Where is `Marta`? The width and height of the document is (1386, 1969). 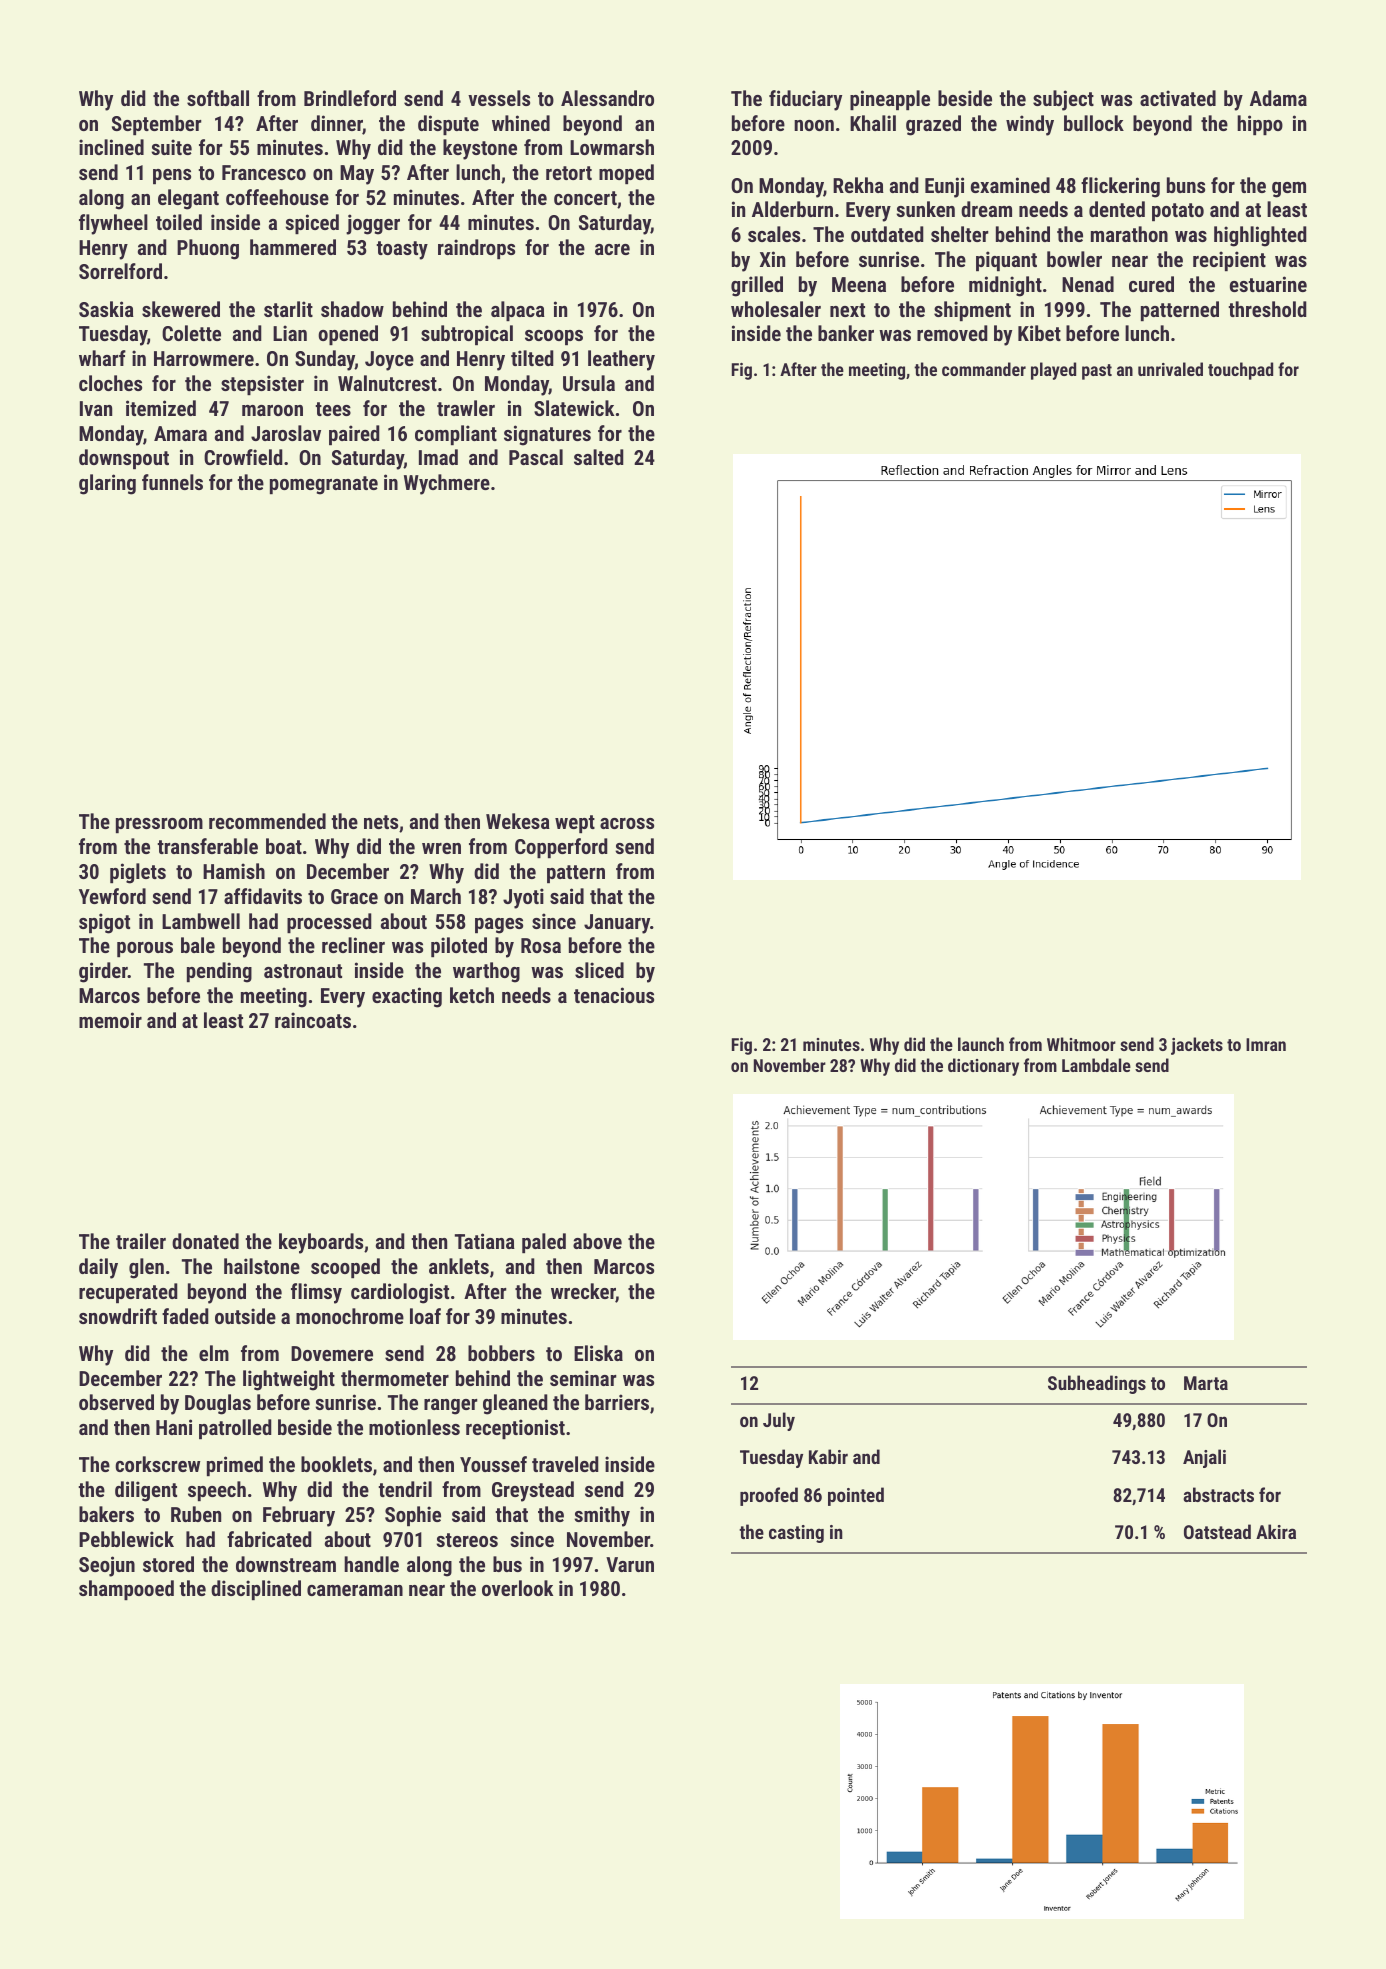 Marta is located at coordinates (1206, 1383).
